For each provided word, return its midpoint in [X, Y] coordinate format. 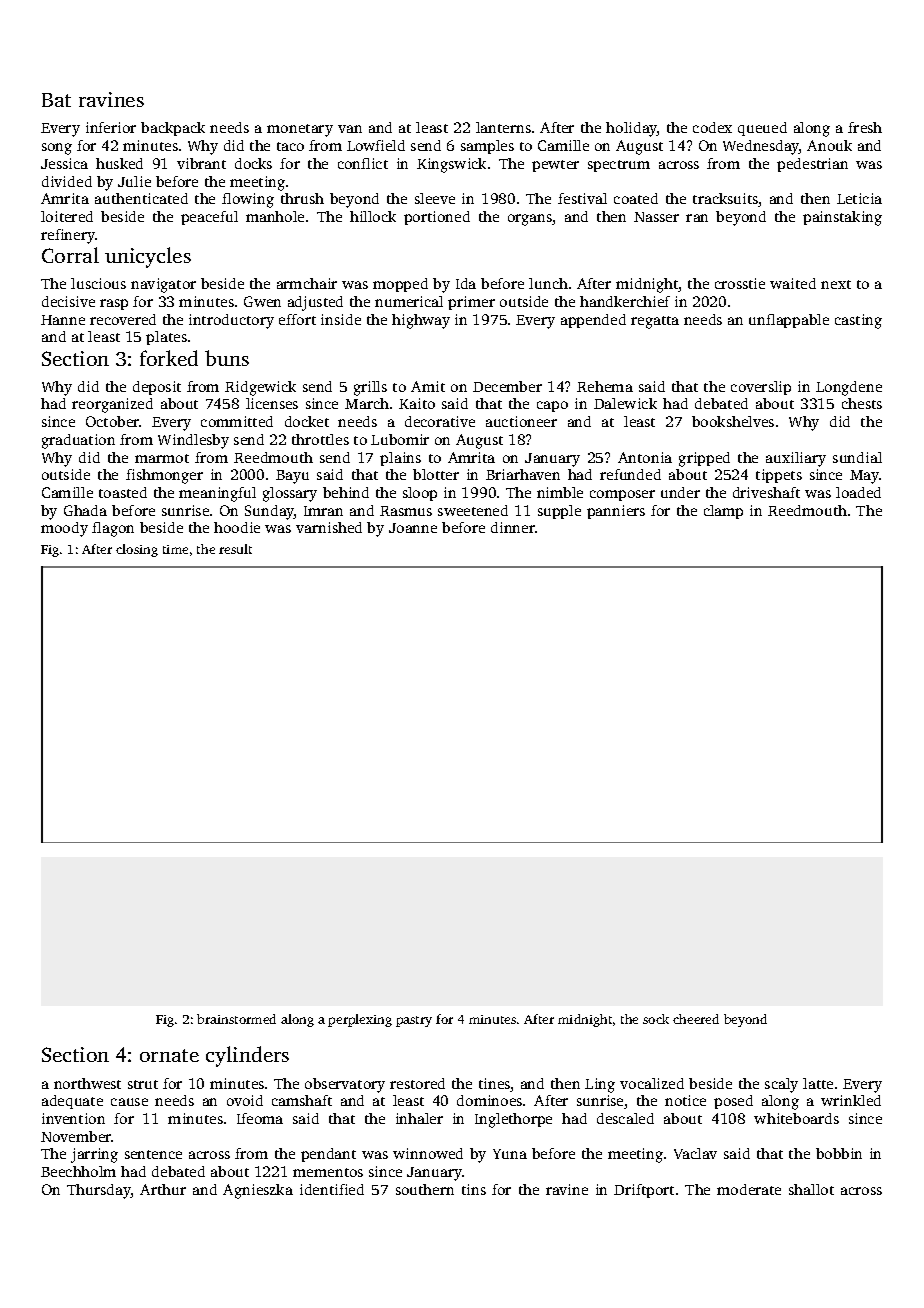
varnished [329, 527]
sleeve [435, 198]
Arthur [163, 1189]
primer [471, 303]
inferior [111, 127]
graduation [78, 441]
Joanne [413, 528]
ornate [169, 1055]
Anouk [829, 145]
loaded [858, 492]
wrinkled [851, 1100]
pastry [414, 1021]
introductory [231, 321]
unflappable [789, 321]
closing [137, 550]
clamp [723, 512]
